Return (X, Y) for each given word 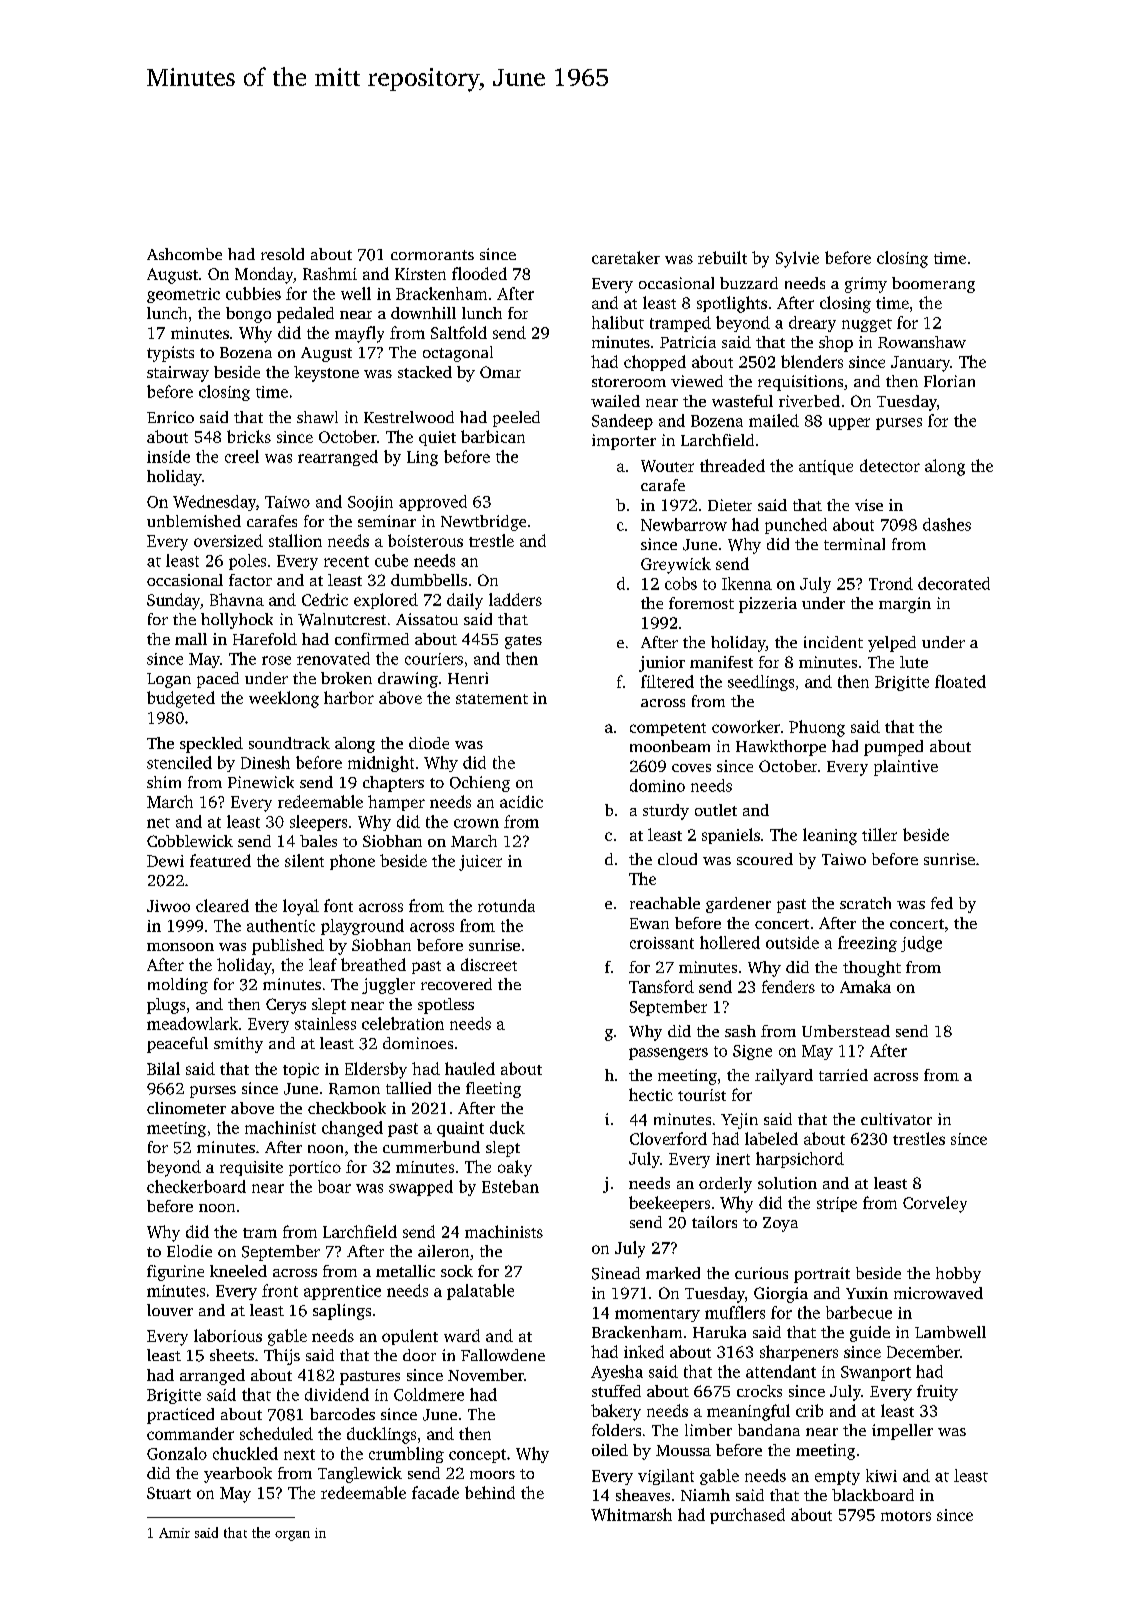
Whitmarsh (631, 1514)
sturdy (666, 812)
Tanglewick (360, 1475)
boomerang (933, 285)
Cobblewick (190, 841)
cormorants (432, 255)
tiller (879, 834)
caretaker (626, 257)
